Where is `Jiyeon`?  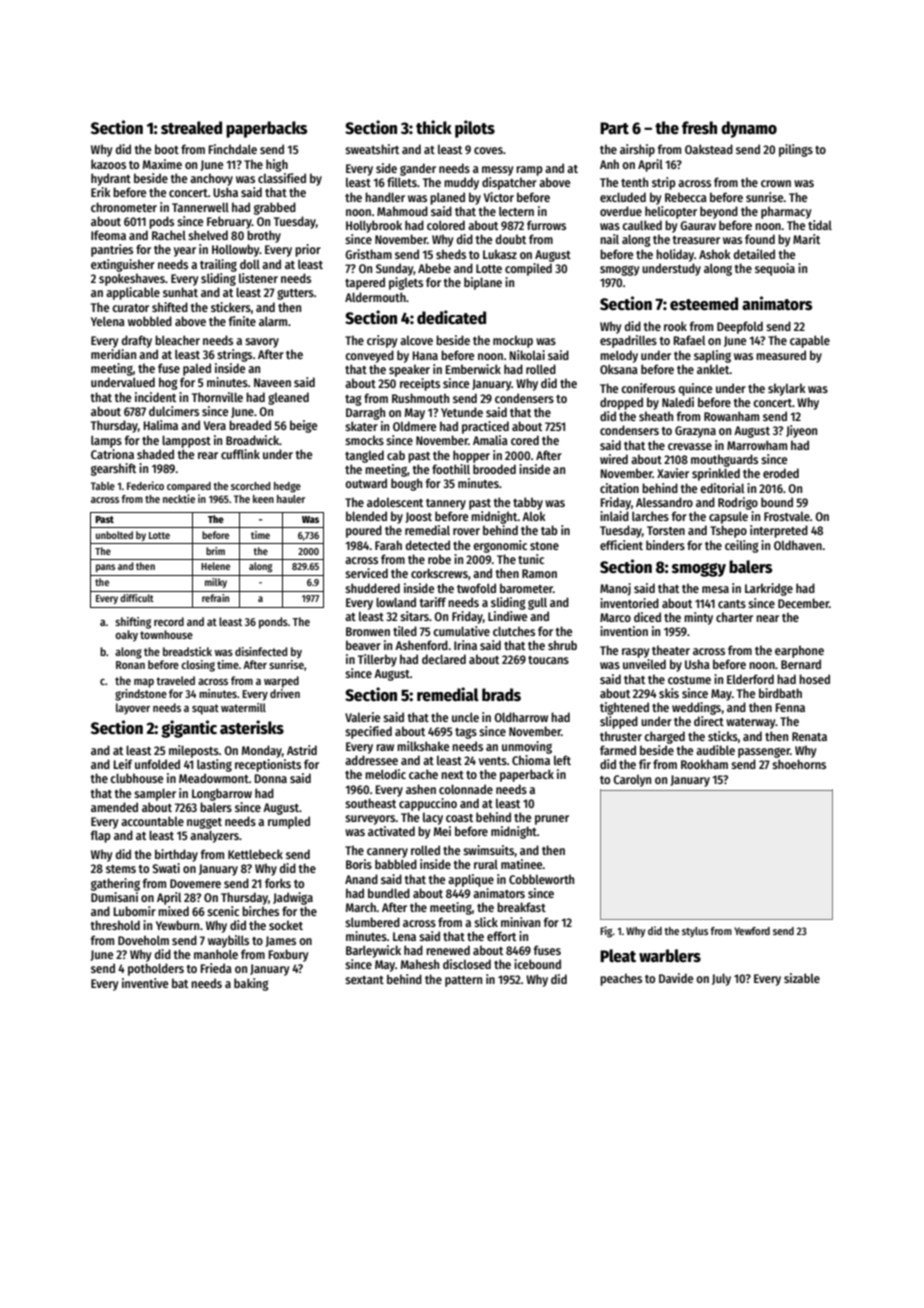 Jiyeon is located at coordinates (801, 431).
